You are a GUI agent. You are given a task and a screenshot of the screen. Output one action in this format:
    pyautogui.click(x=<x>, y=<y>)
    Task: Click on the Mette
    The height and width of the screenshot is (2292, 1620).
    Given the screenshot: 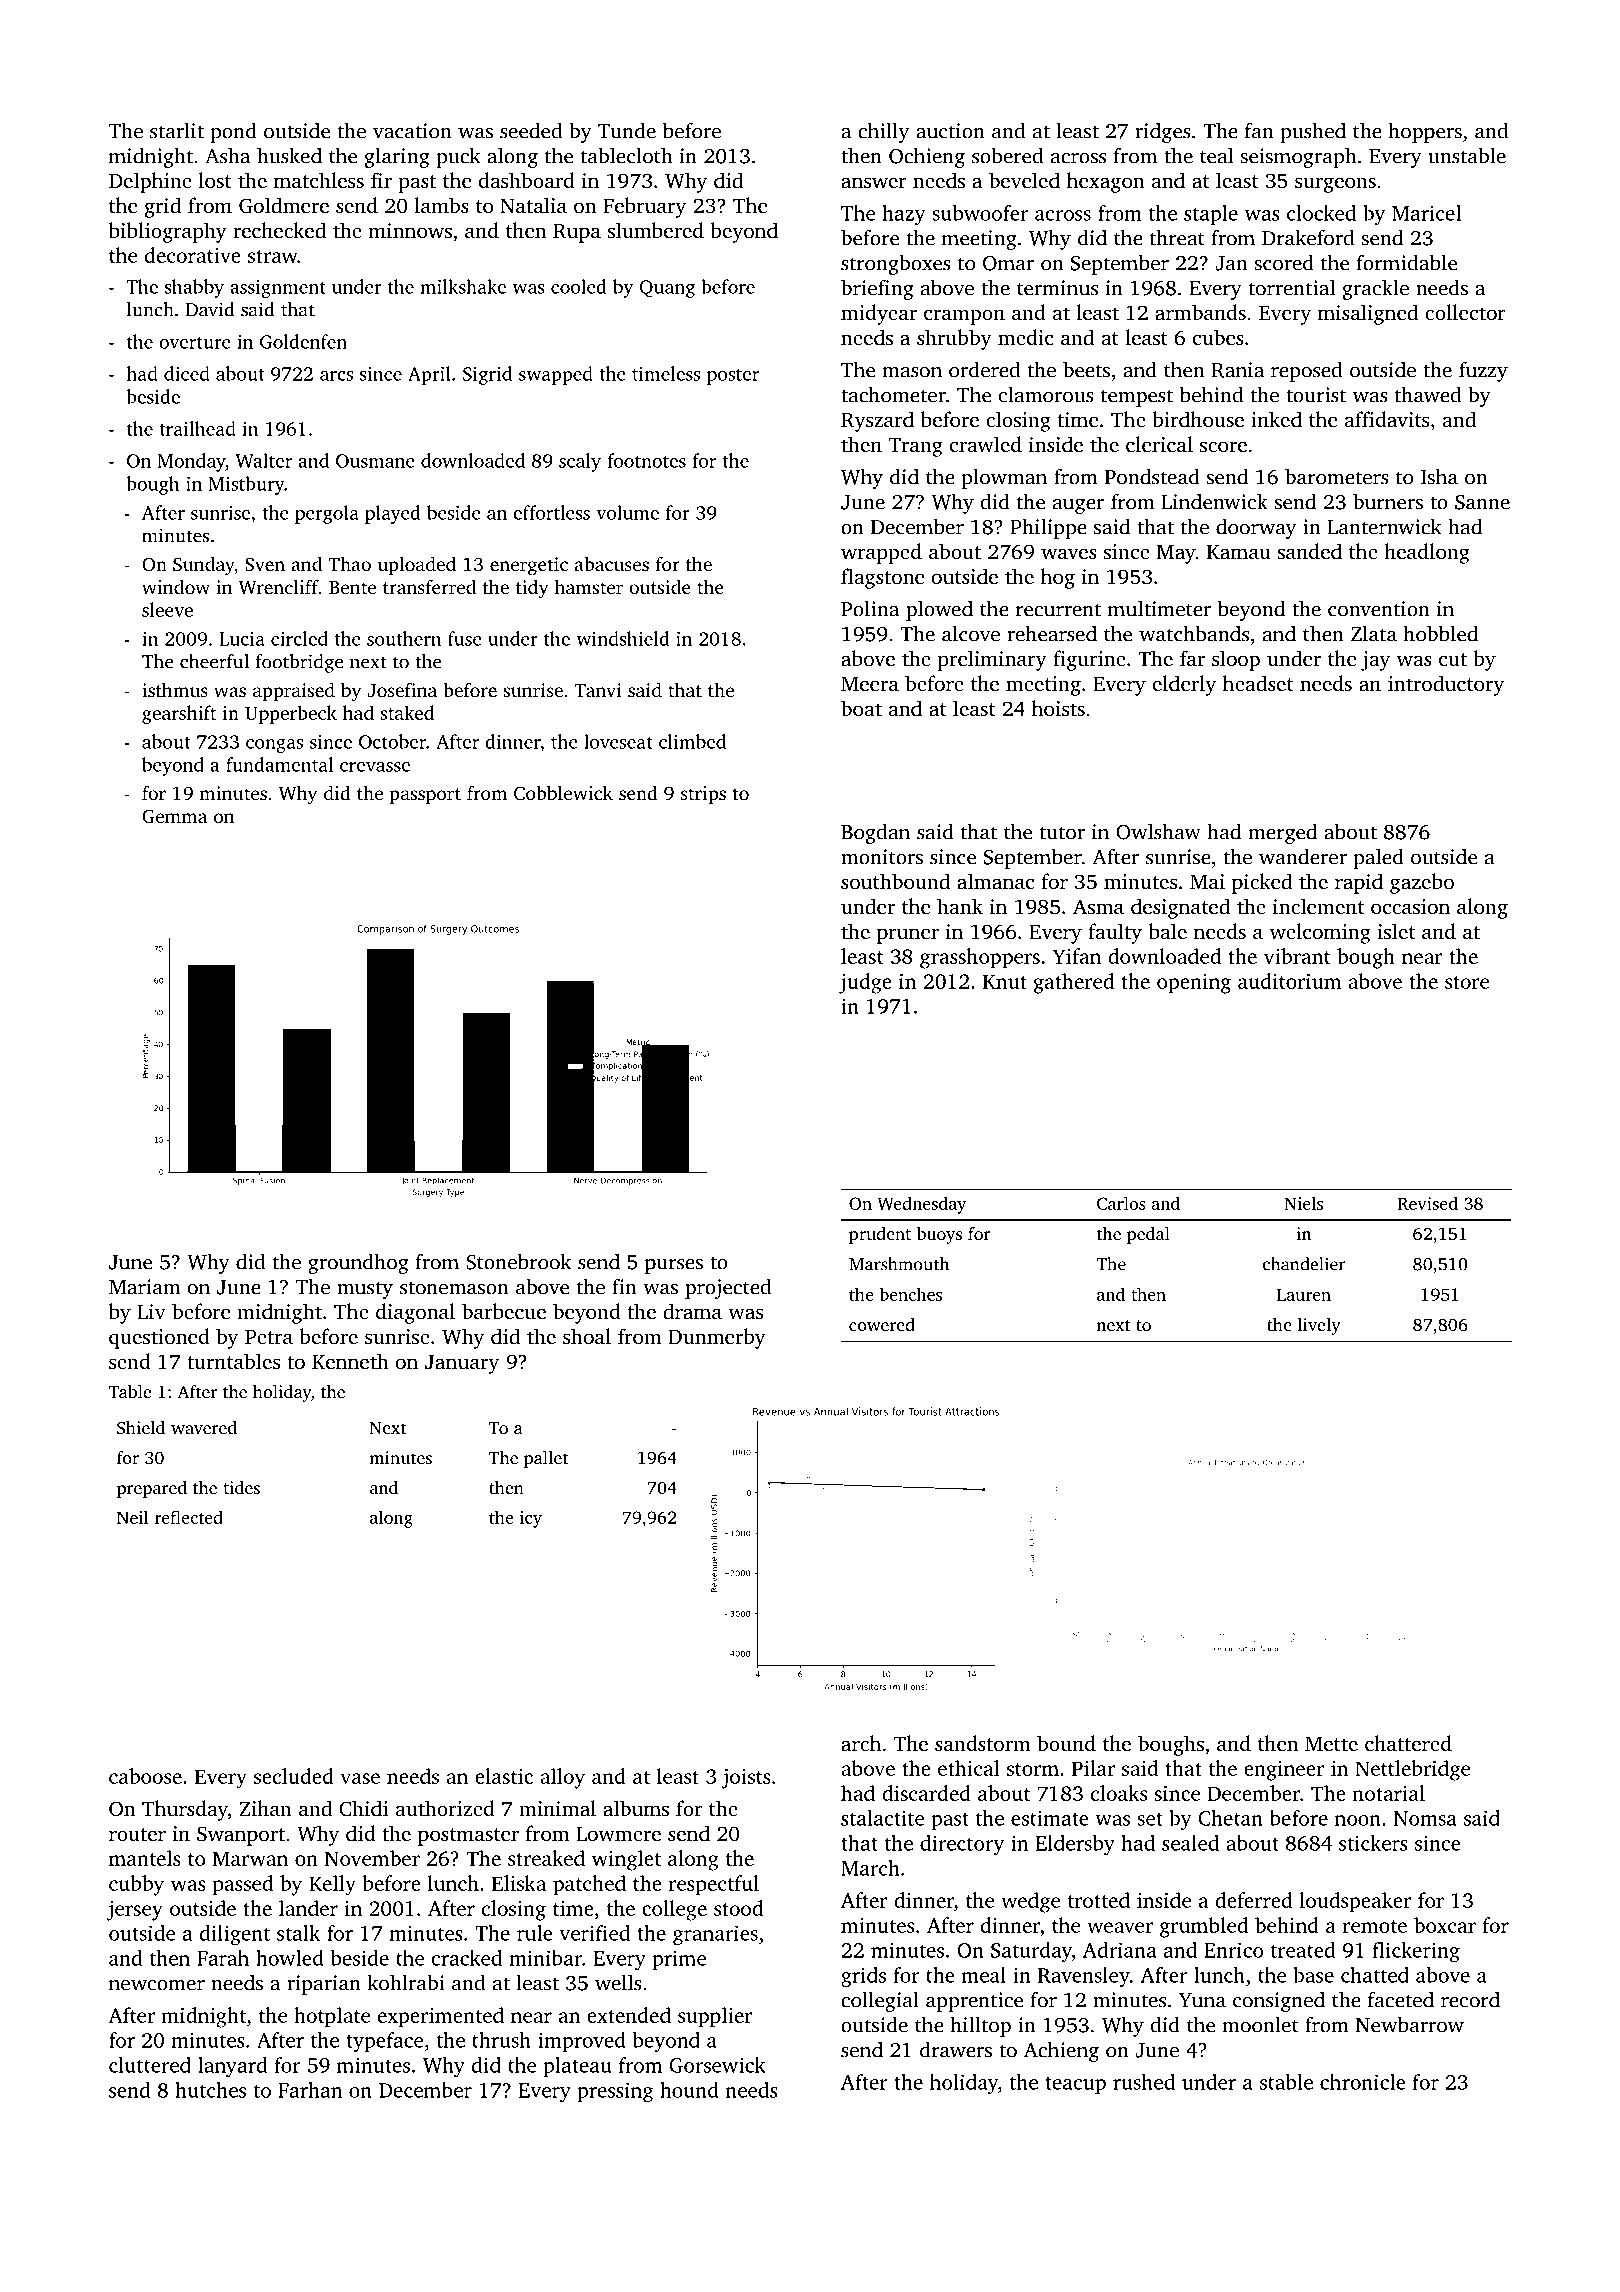 What is the action you would take?
    pyautogui.click(x=1331, y=1744)
